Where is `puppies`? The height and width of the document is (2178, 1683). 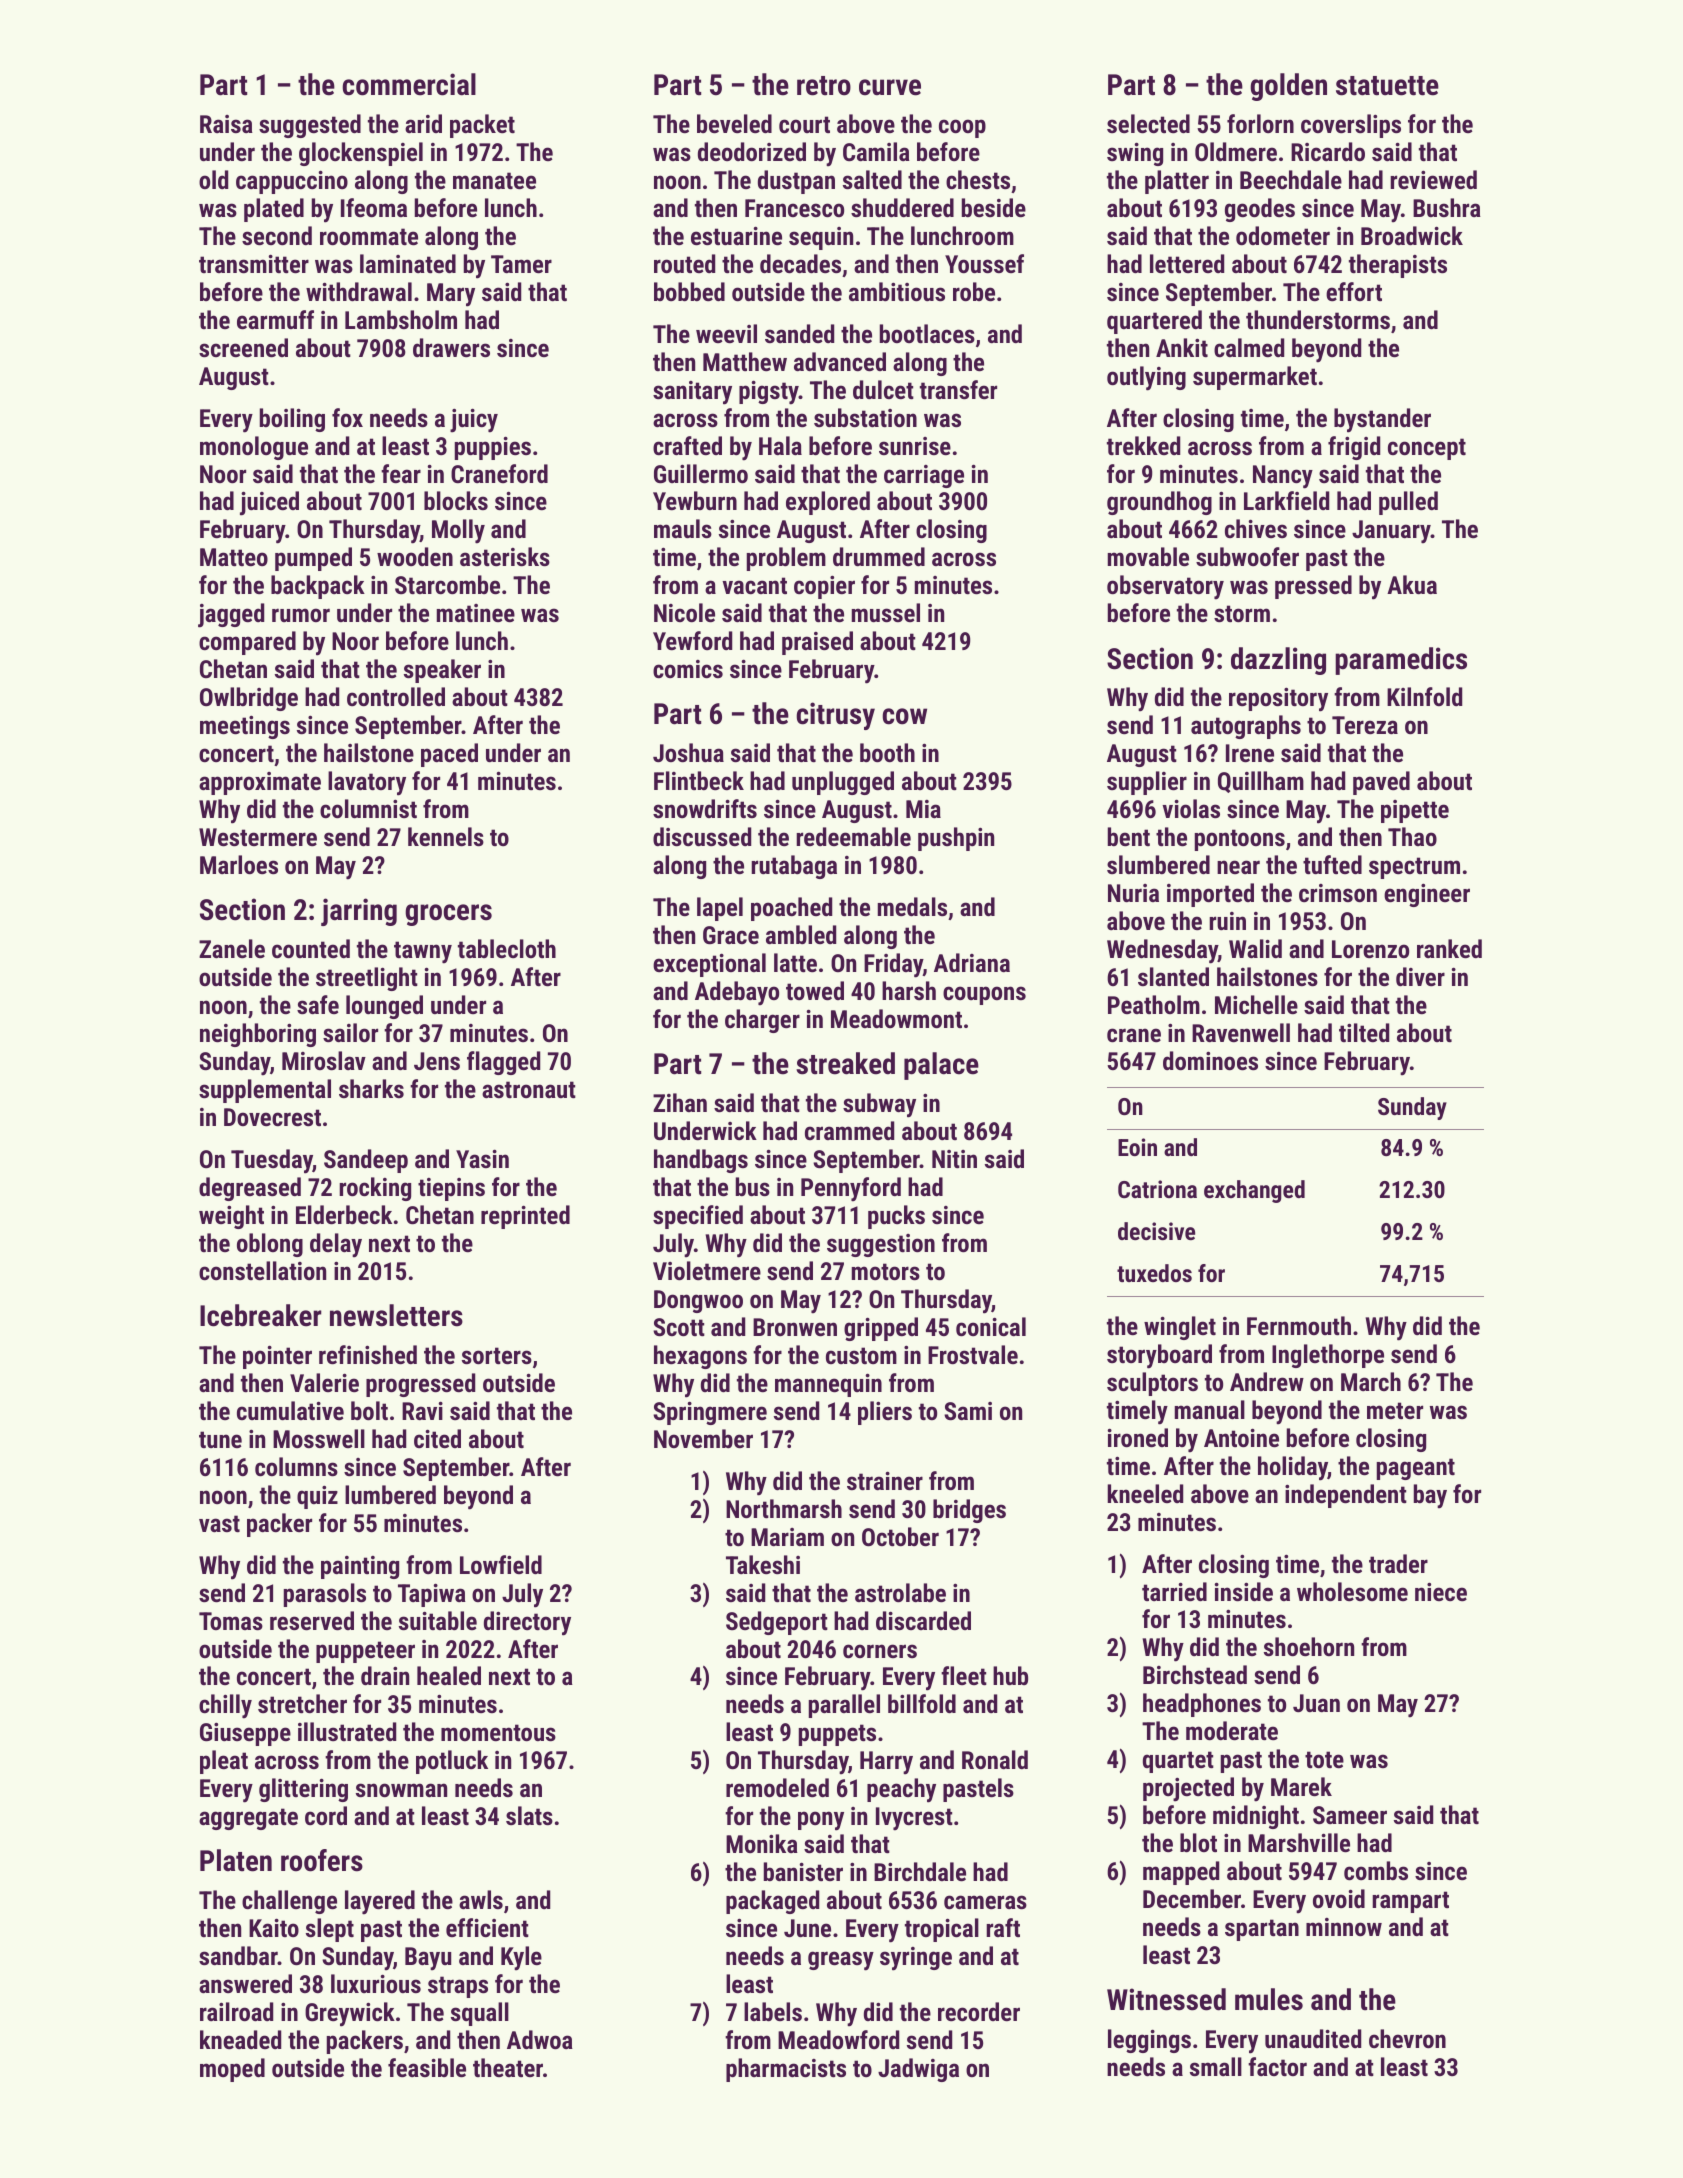 puppies is located at coordinates (493, 448).
